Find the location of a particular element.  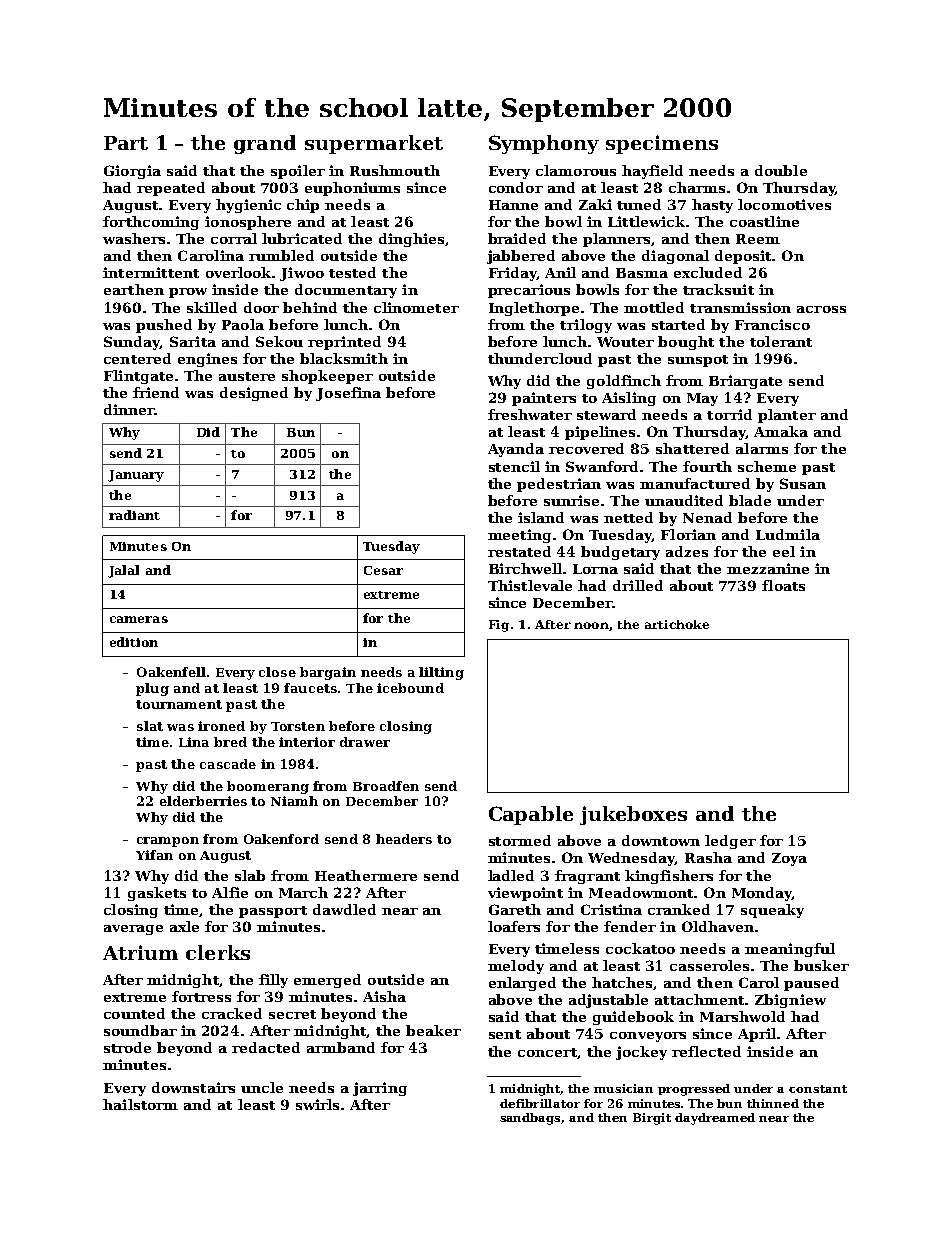

forthcoming is located at coordinates (151, 223).
